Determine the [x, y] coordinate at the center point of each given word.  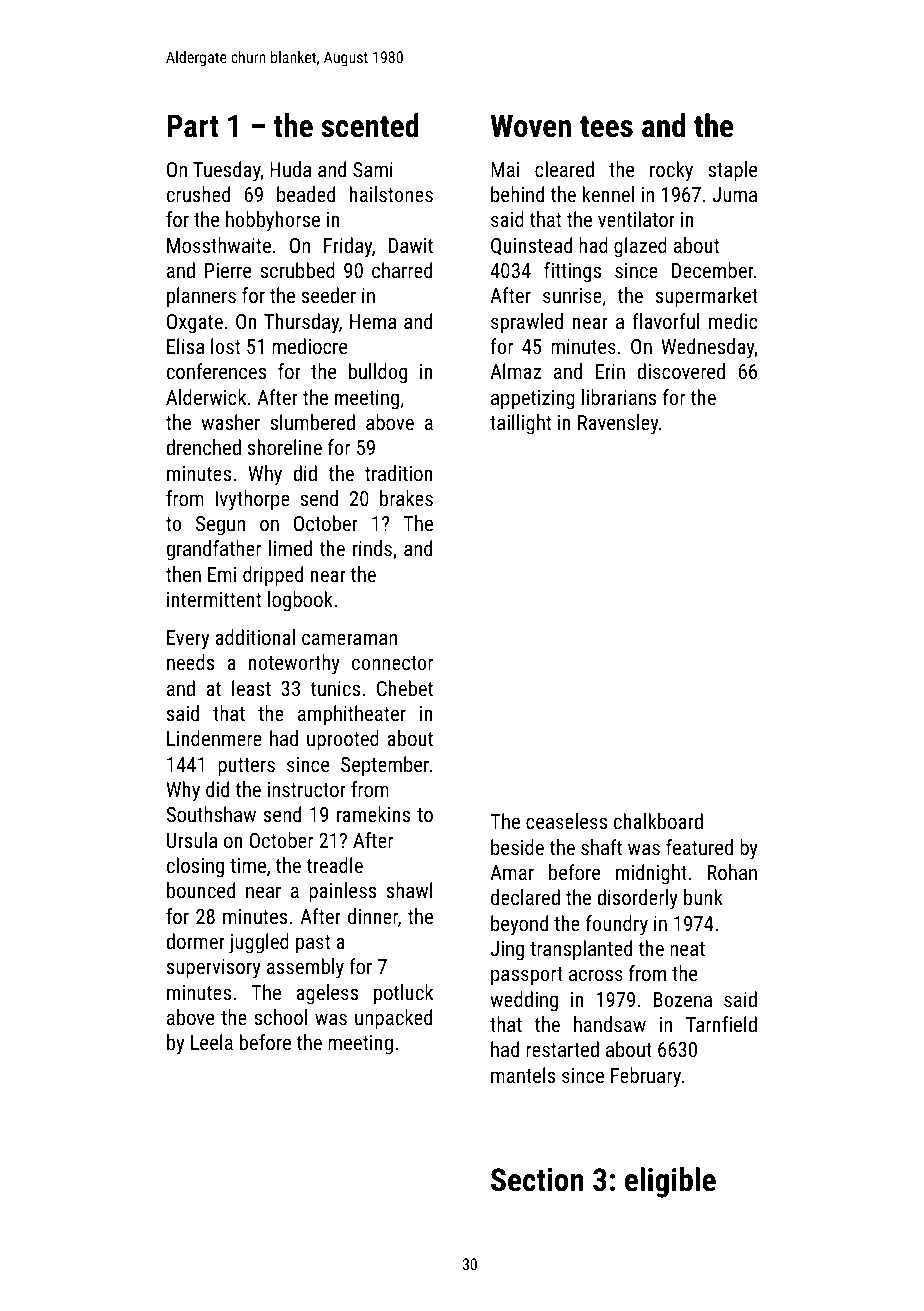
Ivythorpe [252, 500]
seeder [329, 295]
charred [402, 270]
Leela [212, 1042]
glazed [640, 247]
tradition [399, 473]
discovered [681, 371]
